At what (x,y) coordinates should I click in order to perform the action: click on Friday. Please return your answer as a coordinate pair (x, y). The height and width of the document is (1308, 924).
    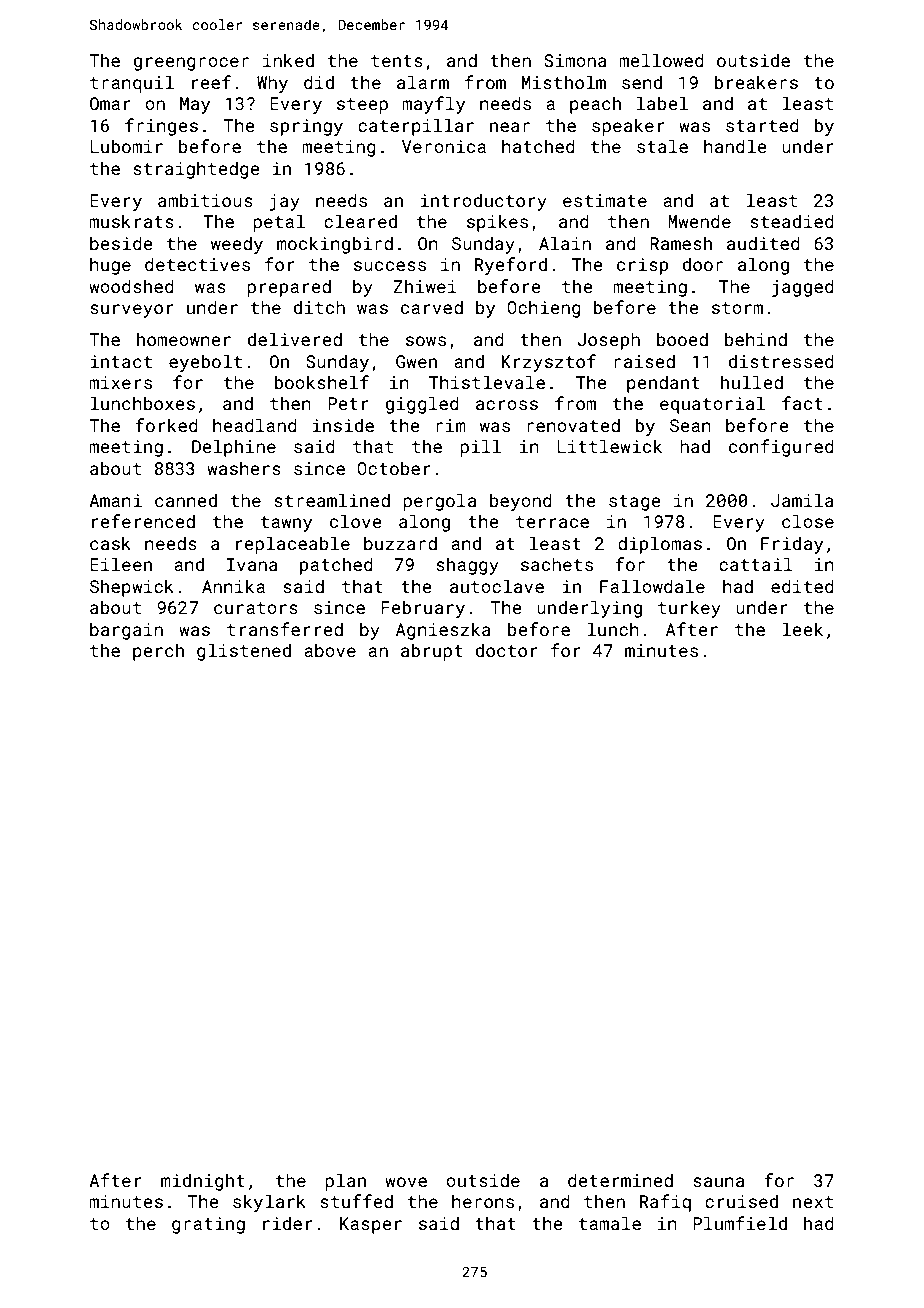
    Looking at the image, I should click on (792, 545).
